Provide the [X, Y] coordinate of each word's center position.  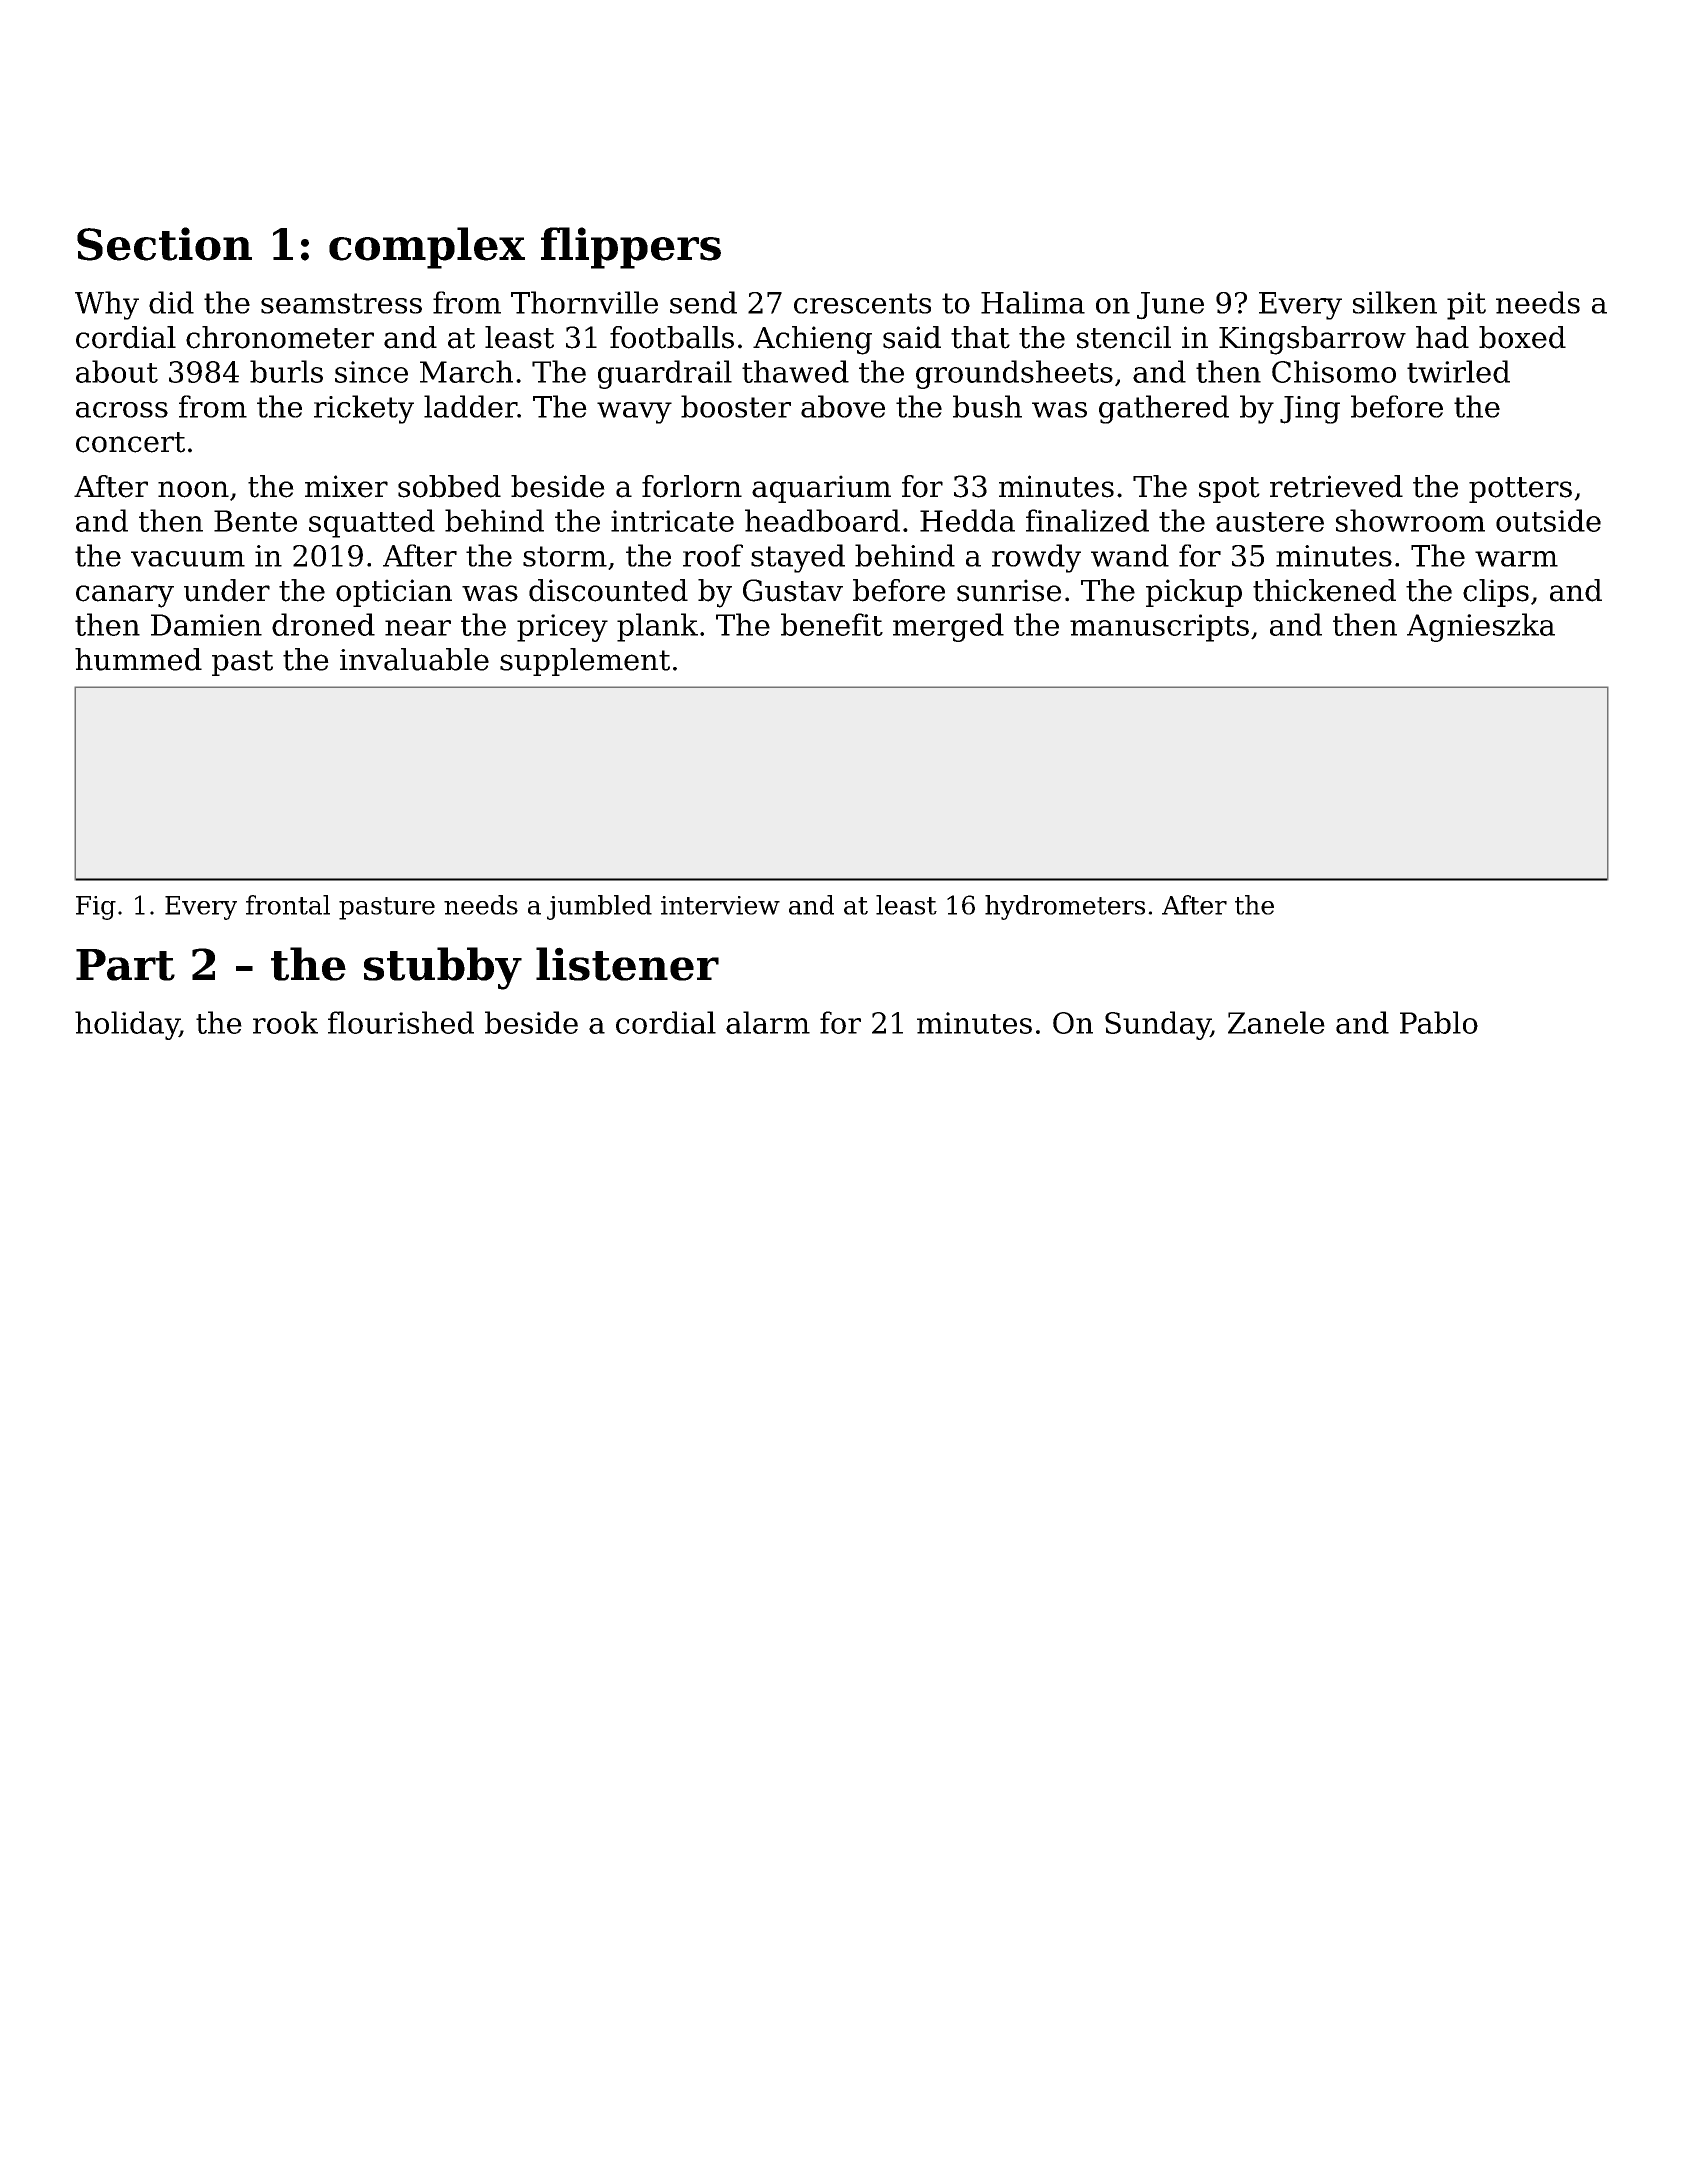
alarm [768, 1022]
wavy [634, 413]
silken [1395, 302]
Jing [1310, 410]
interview [720, 905]
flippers [631, 248]
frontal [288, 905]
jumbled [599, 907]
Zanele [1276, 1022]
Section [164, 244]
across [122, 410]
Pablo [1439, 1022]
